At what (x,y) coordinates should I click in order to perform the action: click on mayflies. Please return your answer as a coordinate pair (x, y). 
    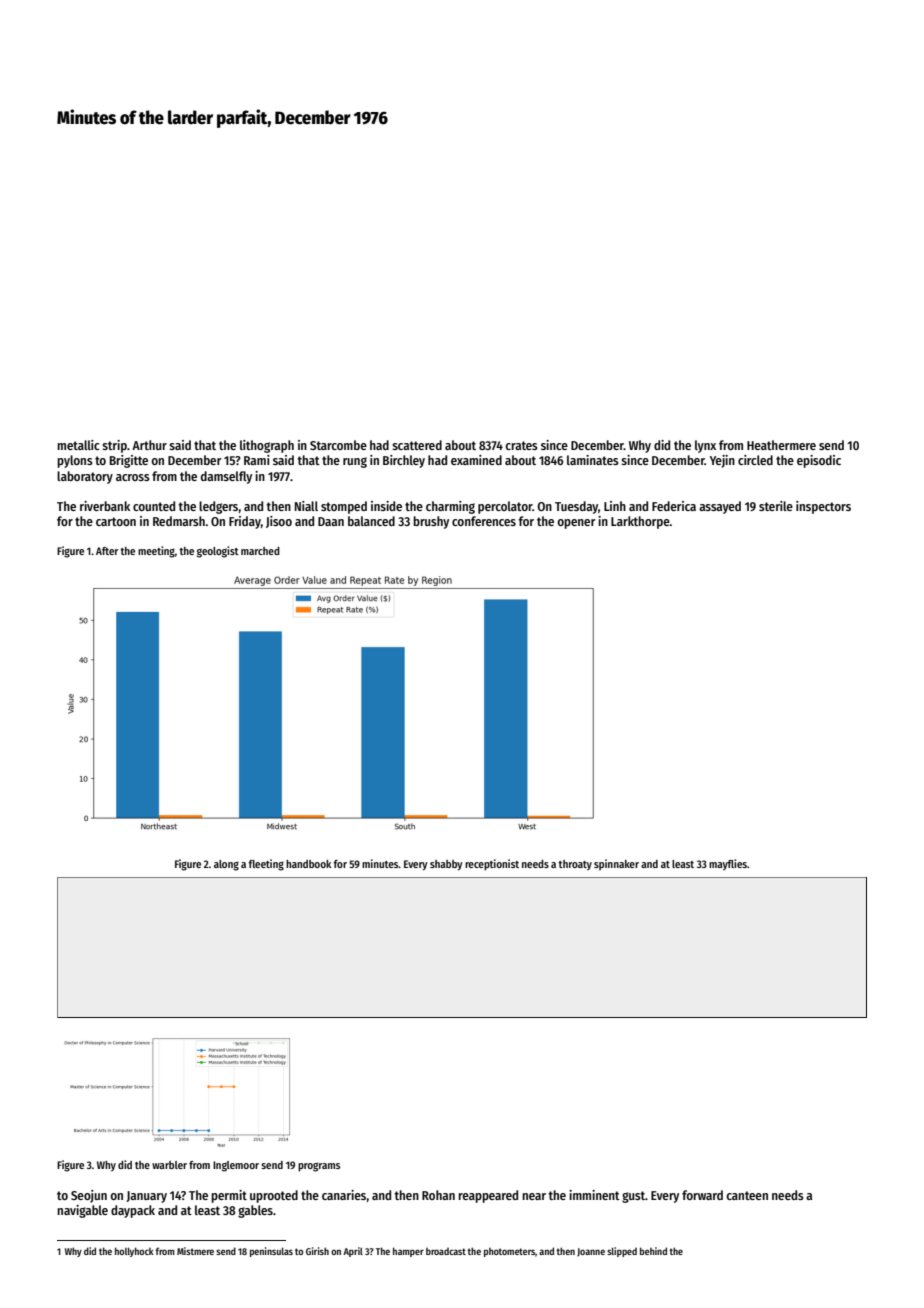
    Looking at the image, I should click on (728, 865).
